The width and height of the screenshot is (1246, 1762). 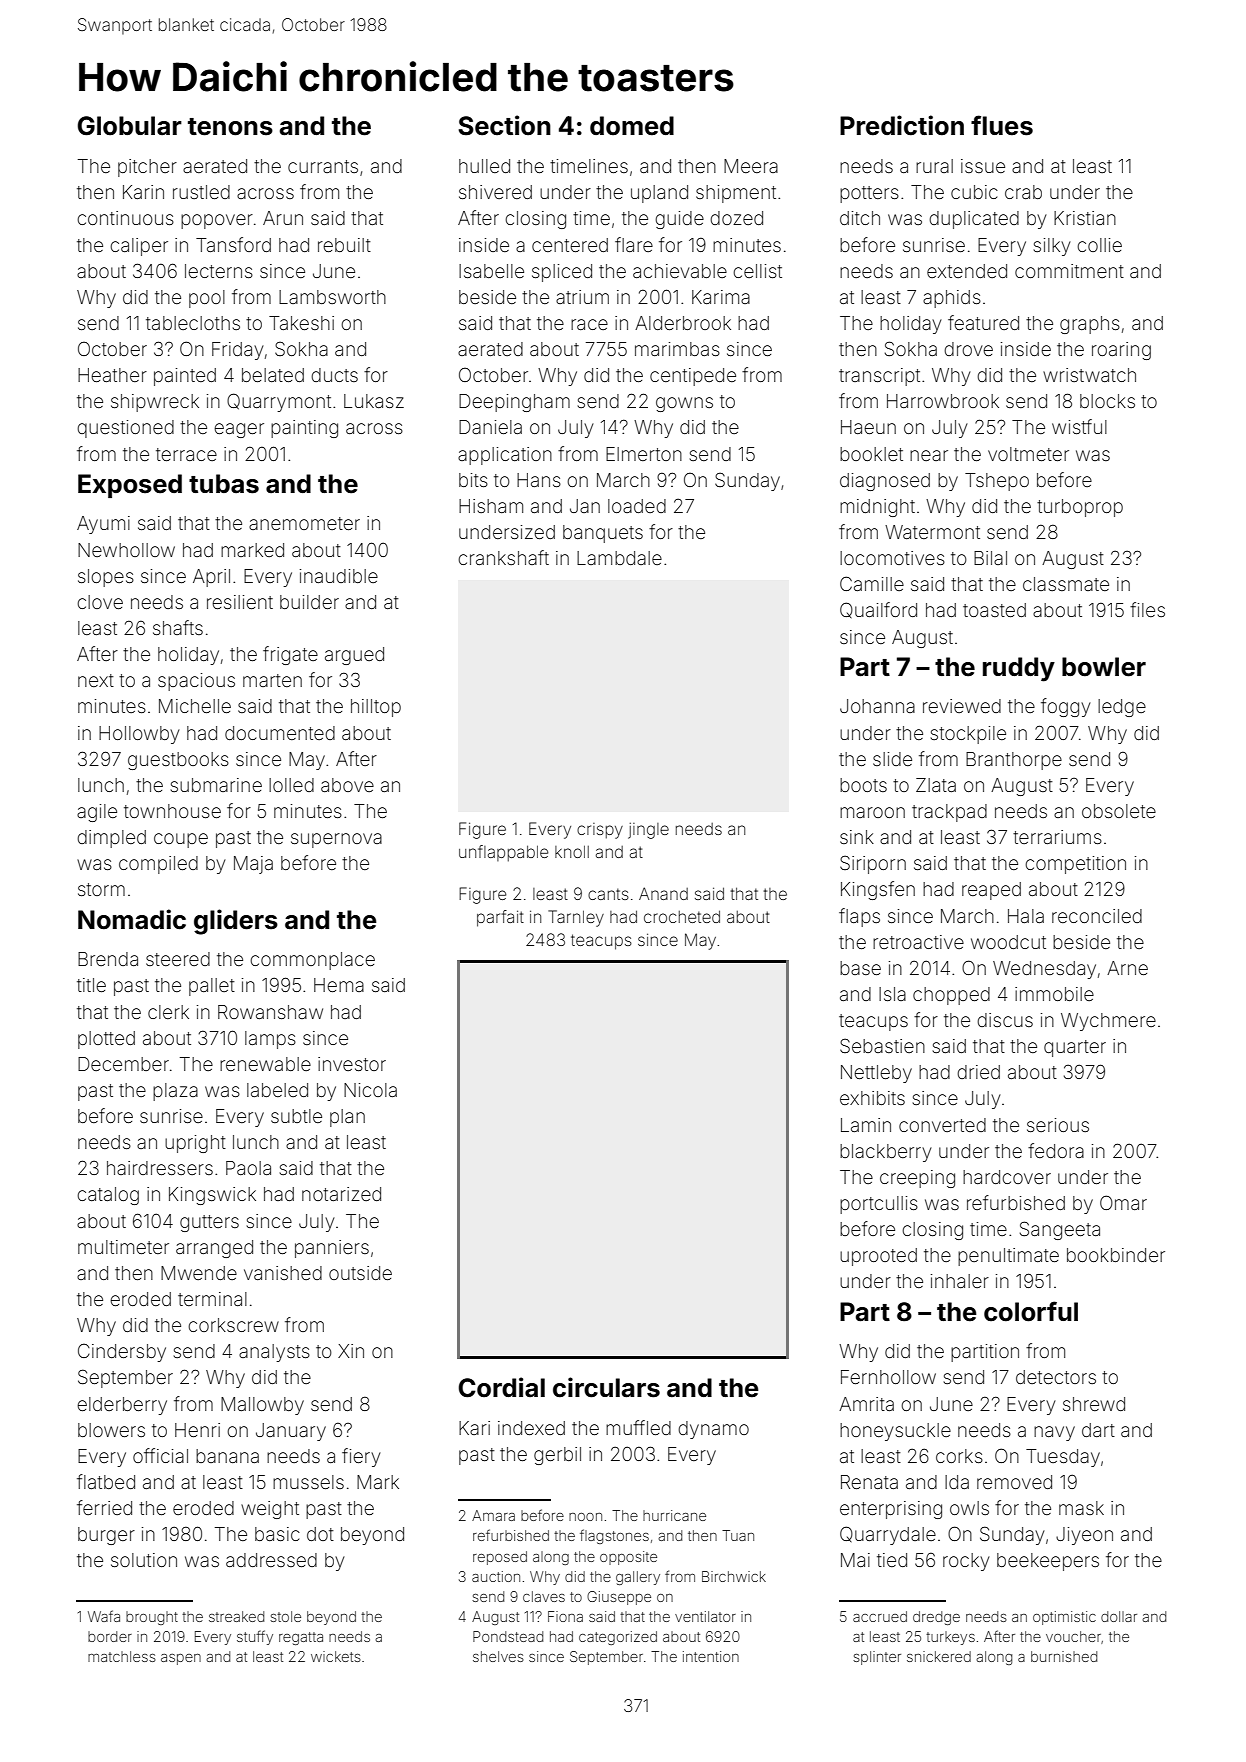 What do you see at coordinates (336, 840) in the screenshot?
I see `supernova` at bounding box center [336, 840].
